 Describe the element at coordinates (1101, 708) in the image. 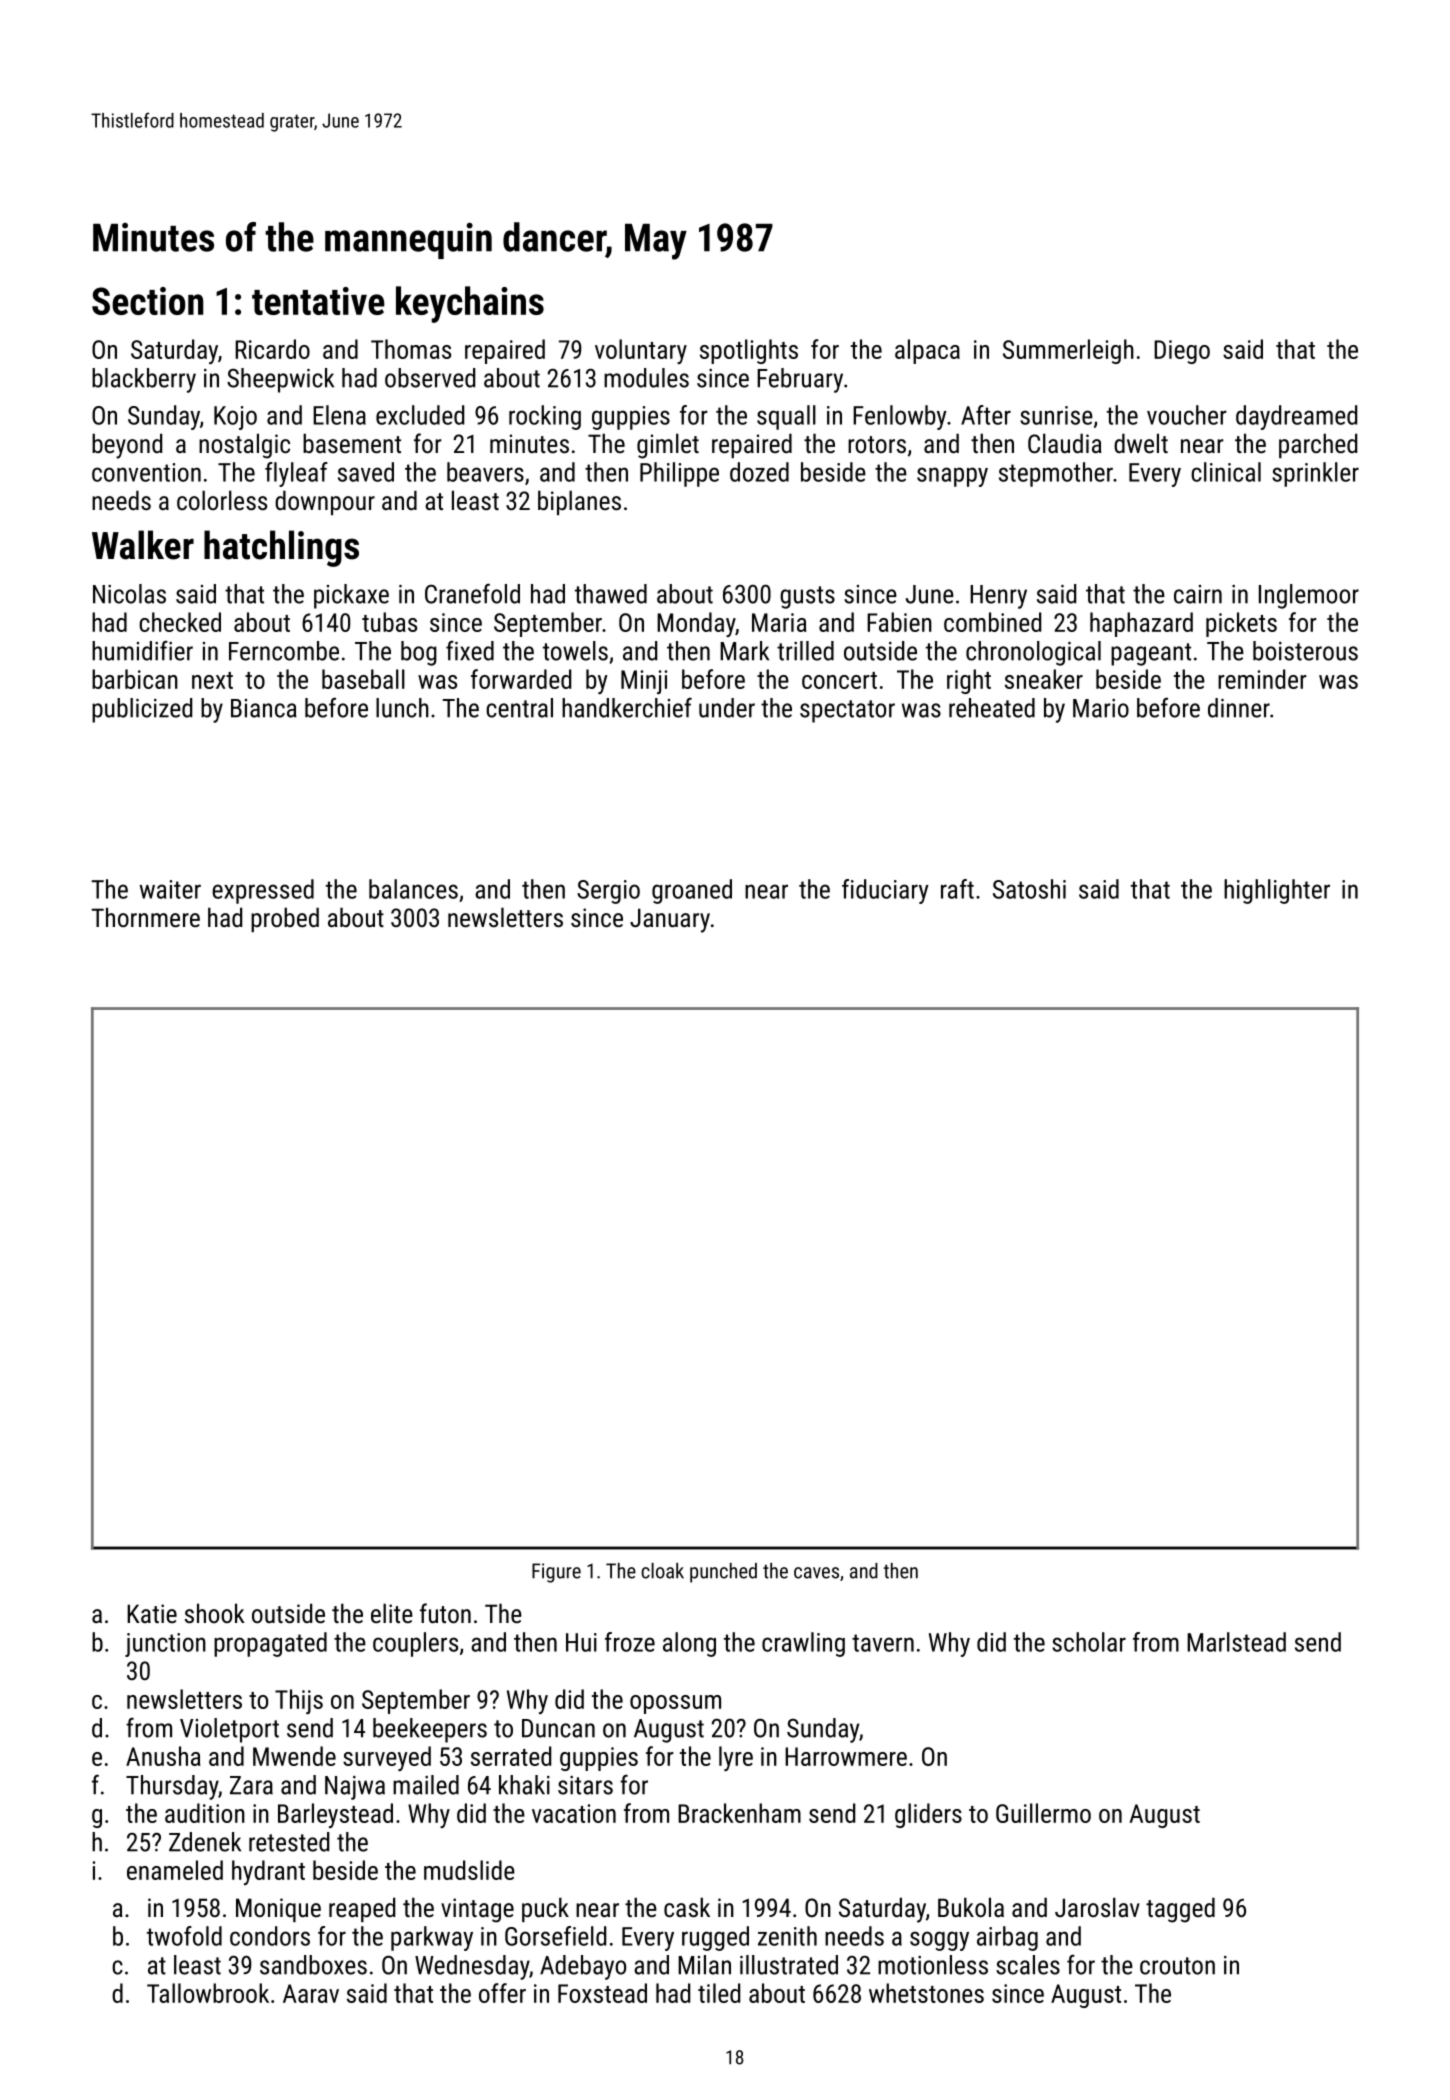

I see `Mario` at that location.
